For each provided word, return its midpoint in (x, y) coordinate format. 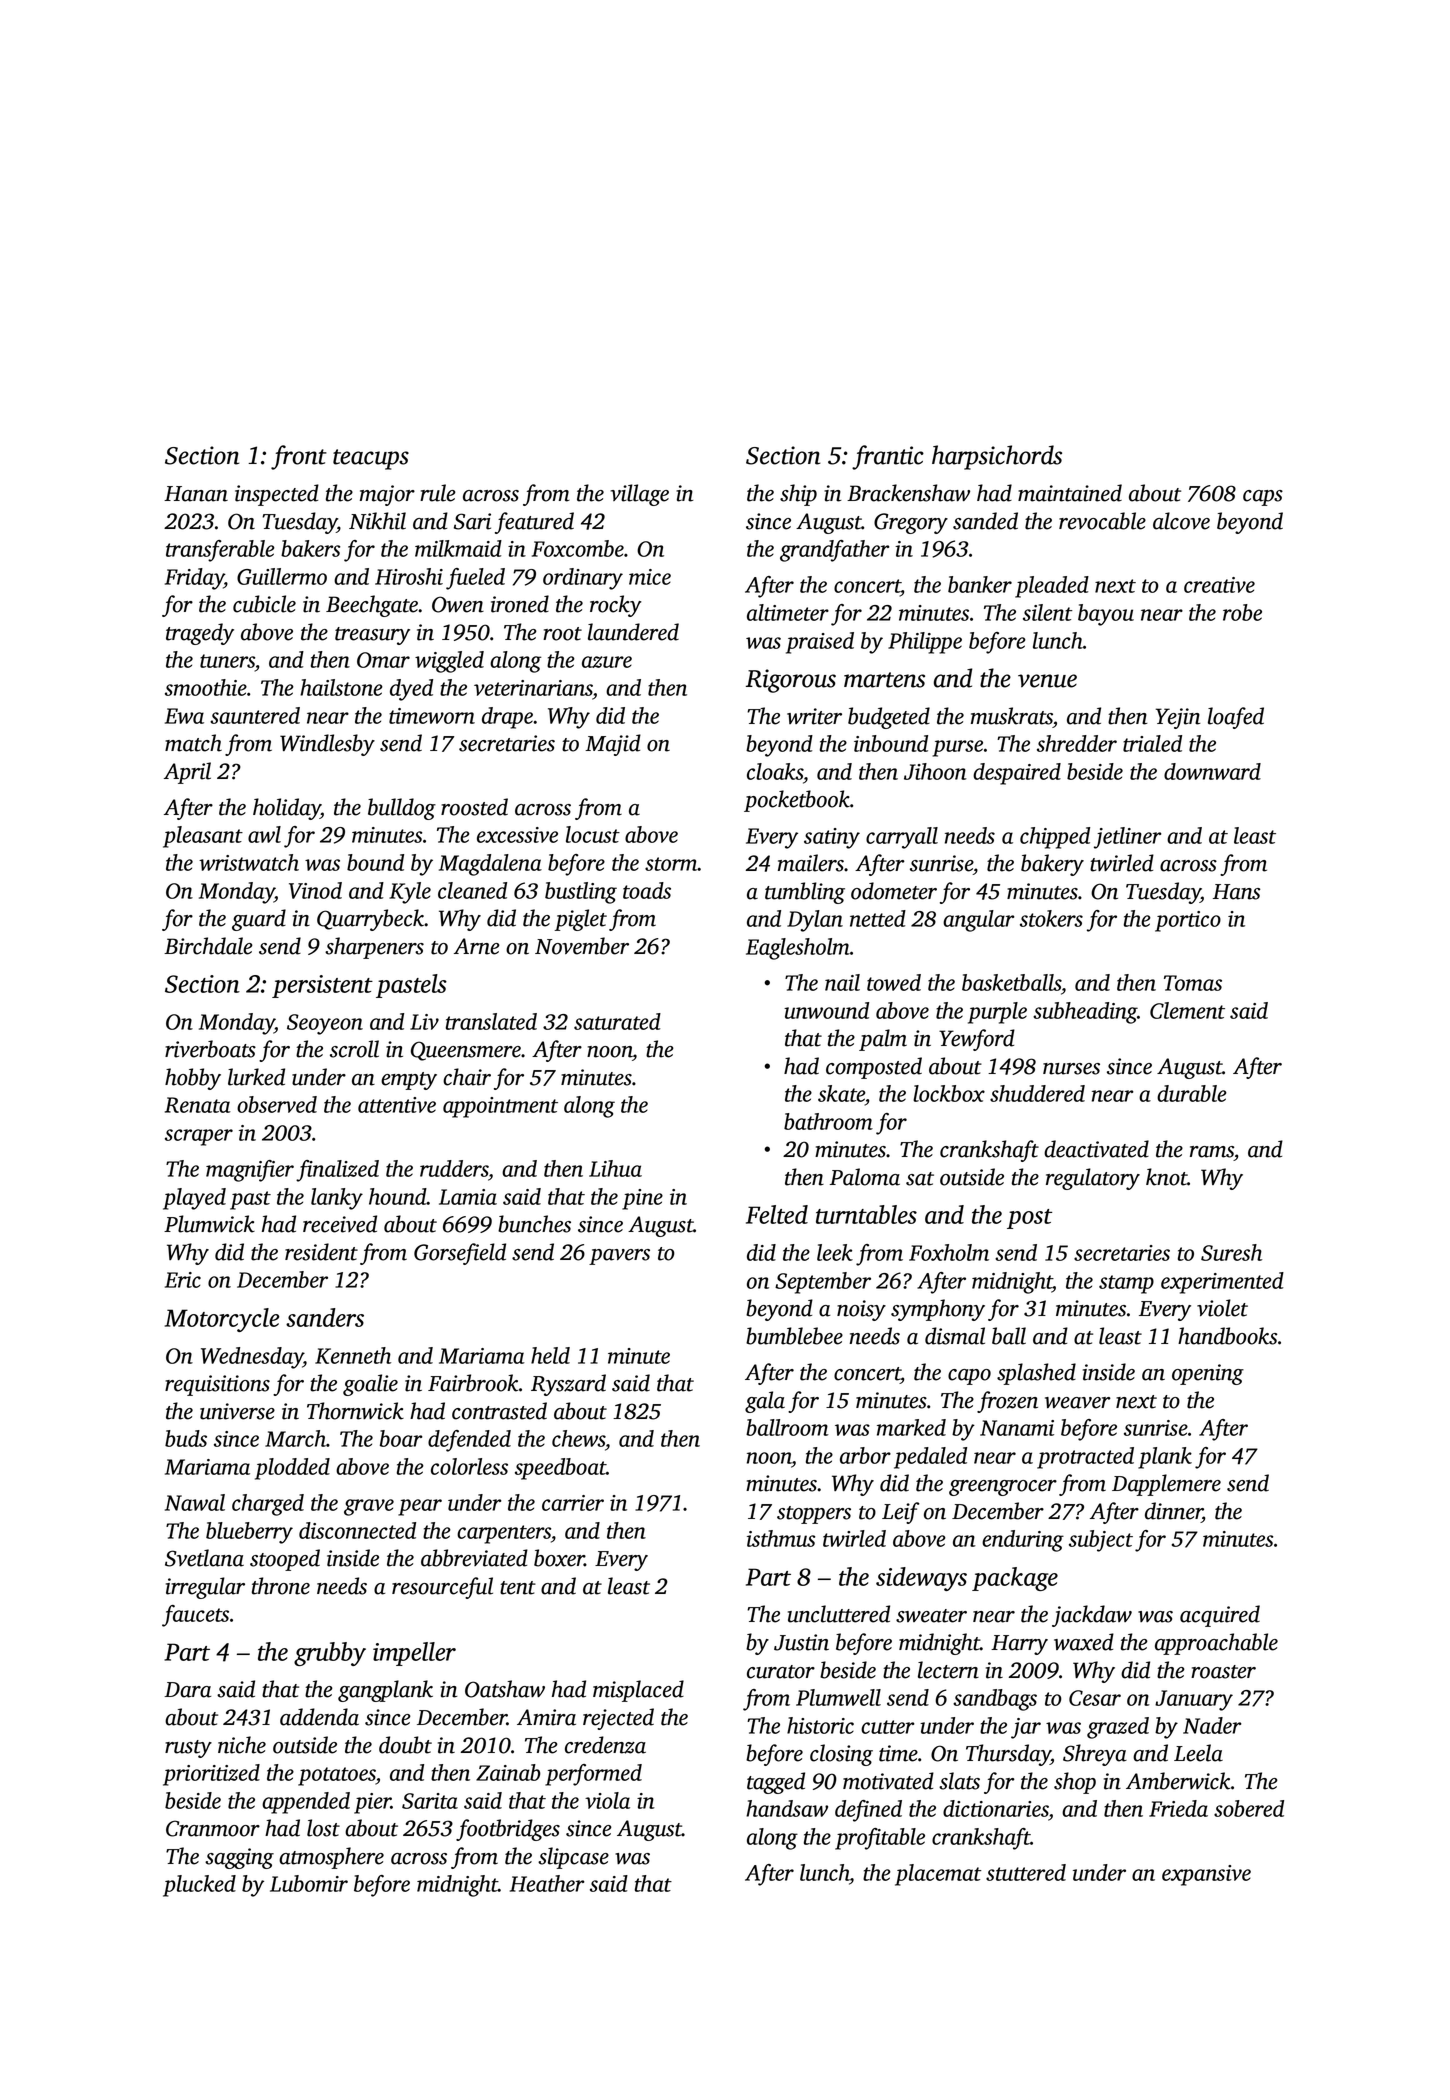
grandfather (835, 551)
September (823, 1283)
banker (980, 584)
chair (467, 1077)
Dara (187, 1690)
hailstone (341, 687)
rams (1212, 1152)
